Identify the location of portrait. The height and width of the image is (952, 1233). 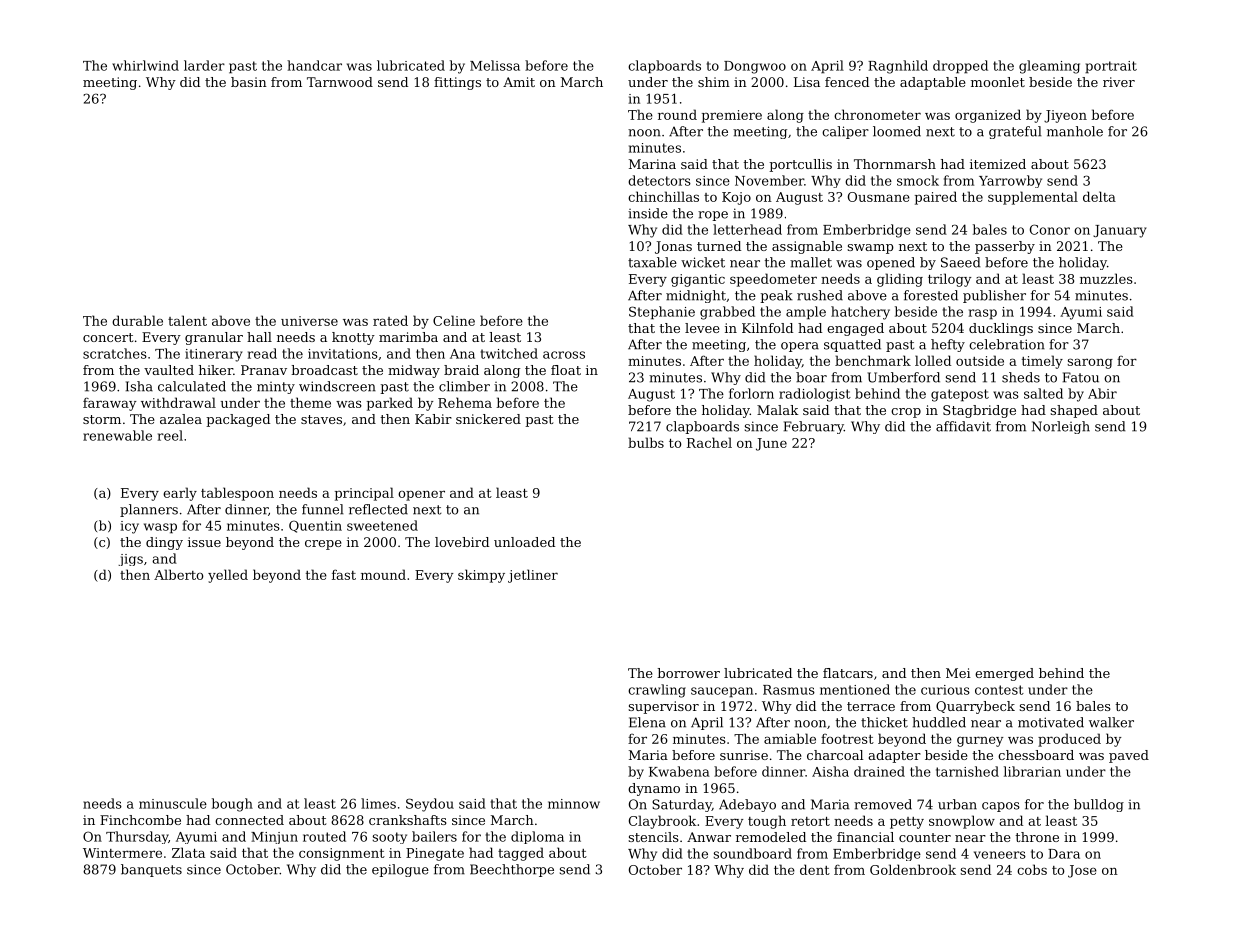
(1111, 67).
